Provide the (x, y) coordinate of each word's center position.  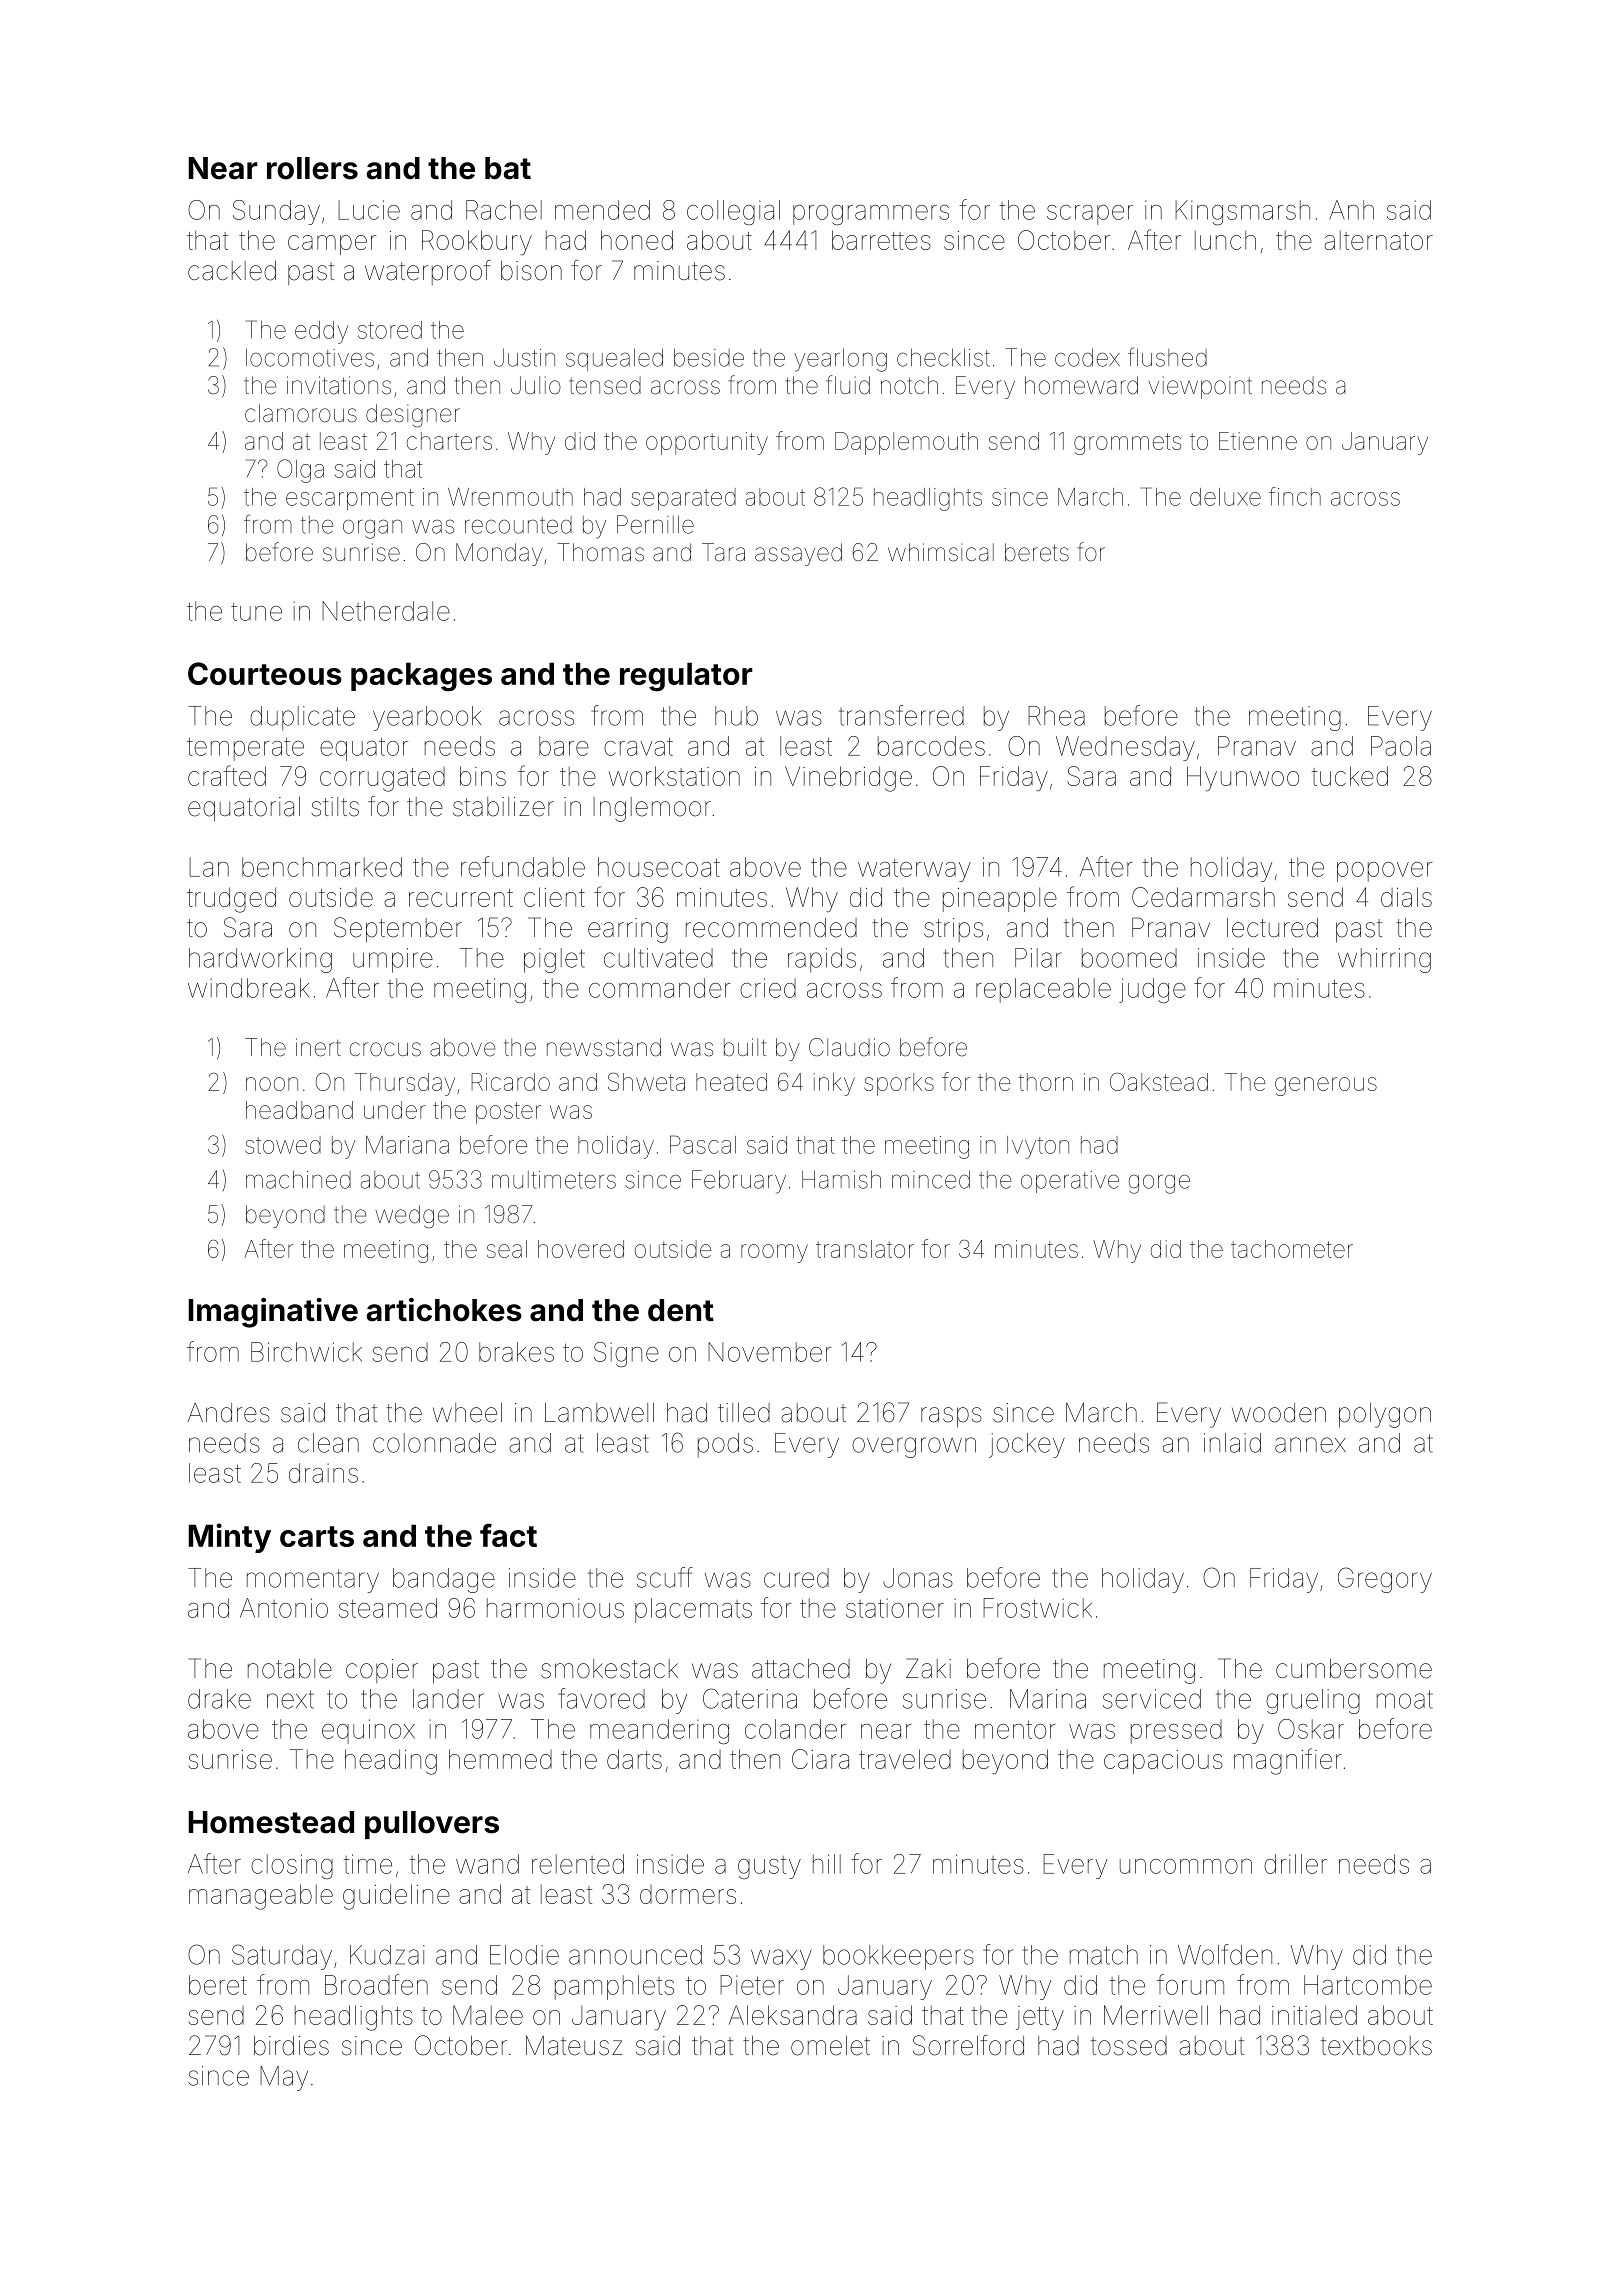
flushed (1167, 357)
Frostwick (1037, 1608)
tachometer (1292, 1249)
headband (299, 1110)
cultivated (658, 958)
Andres (229, 1413)
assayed (798, 554)
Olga (300, 471)
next (290, 1699)
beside (709, 357)
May (284, 2078)
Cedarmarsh (1203, 897)
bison (531, 271)
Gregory (1385, 1580)
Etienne (1258, 441)
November (770, 1352)
